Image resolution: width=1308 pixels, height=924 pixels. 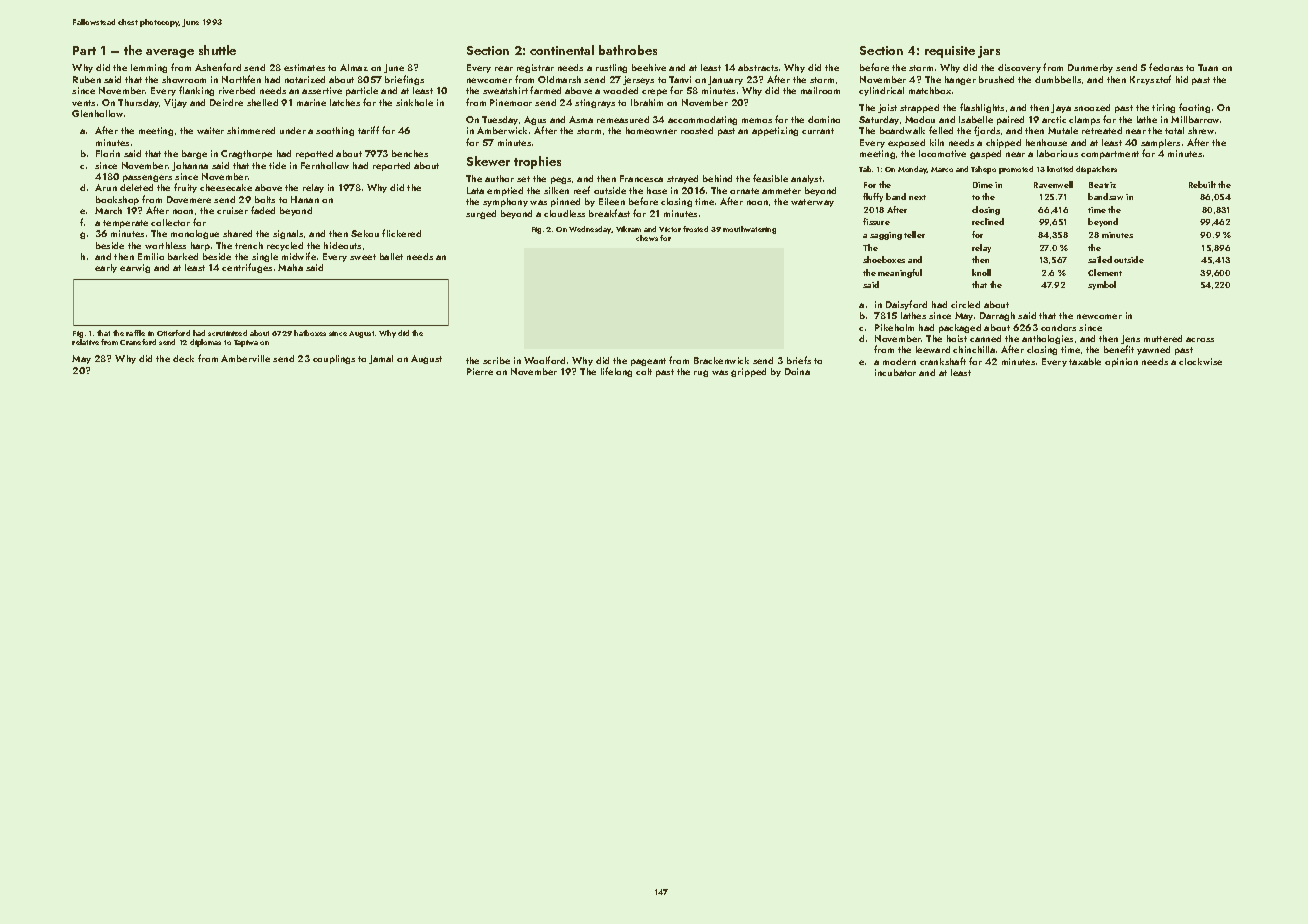 What do you see at coordinates (125, 224) in the image?
I see `temperate` at bounding box center [125, 224].
